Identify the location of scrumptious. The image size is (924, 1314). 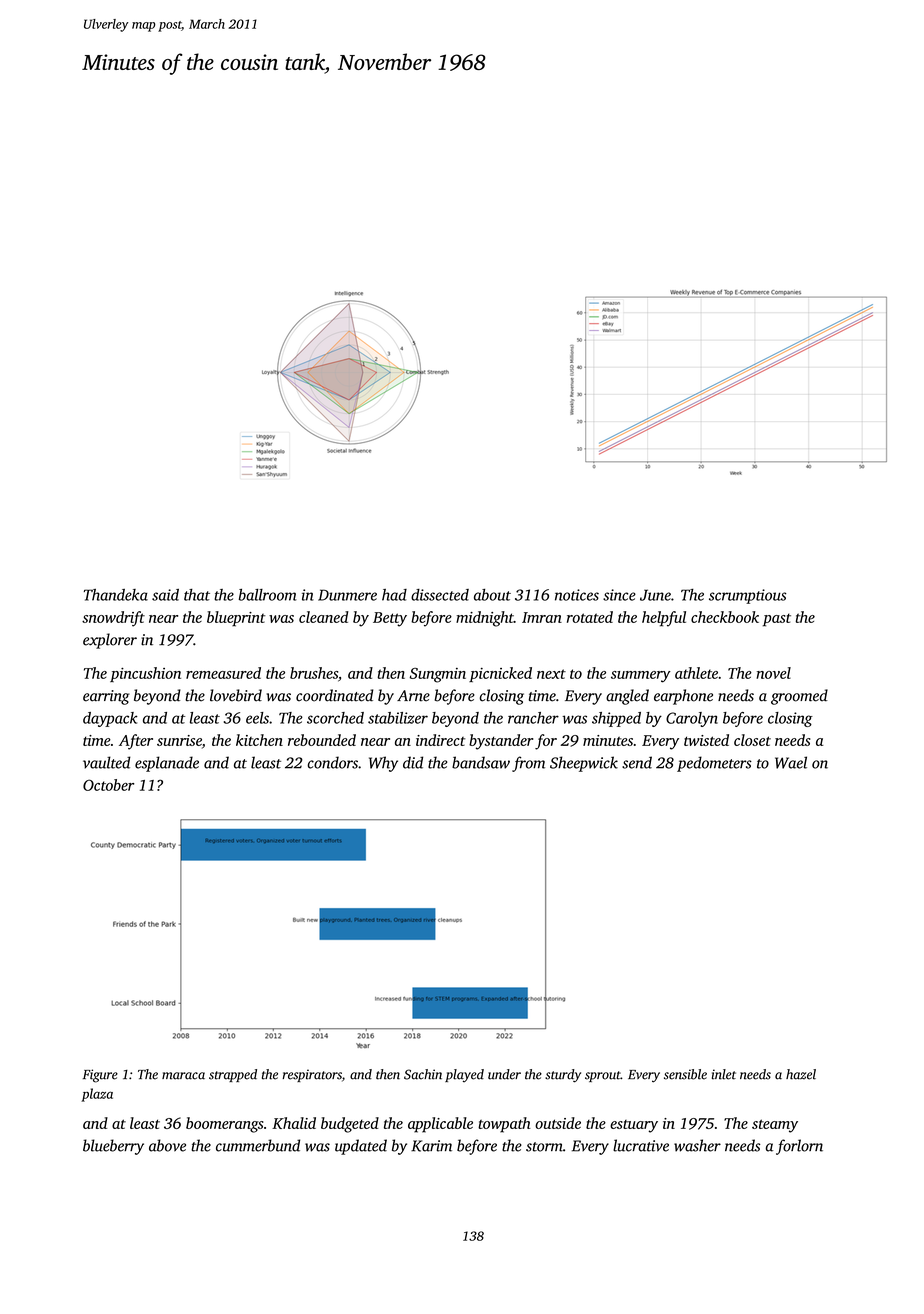
(747, 596).
